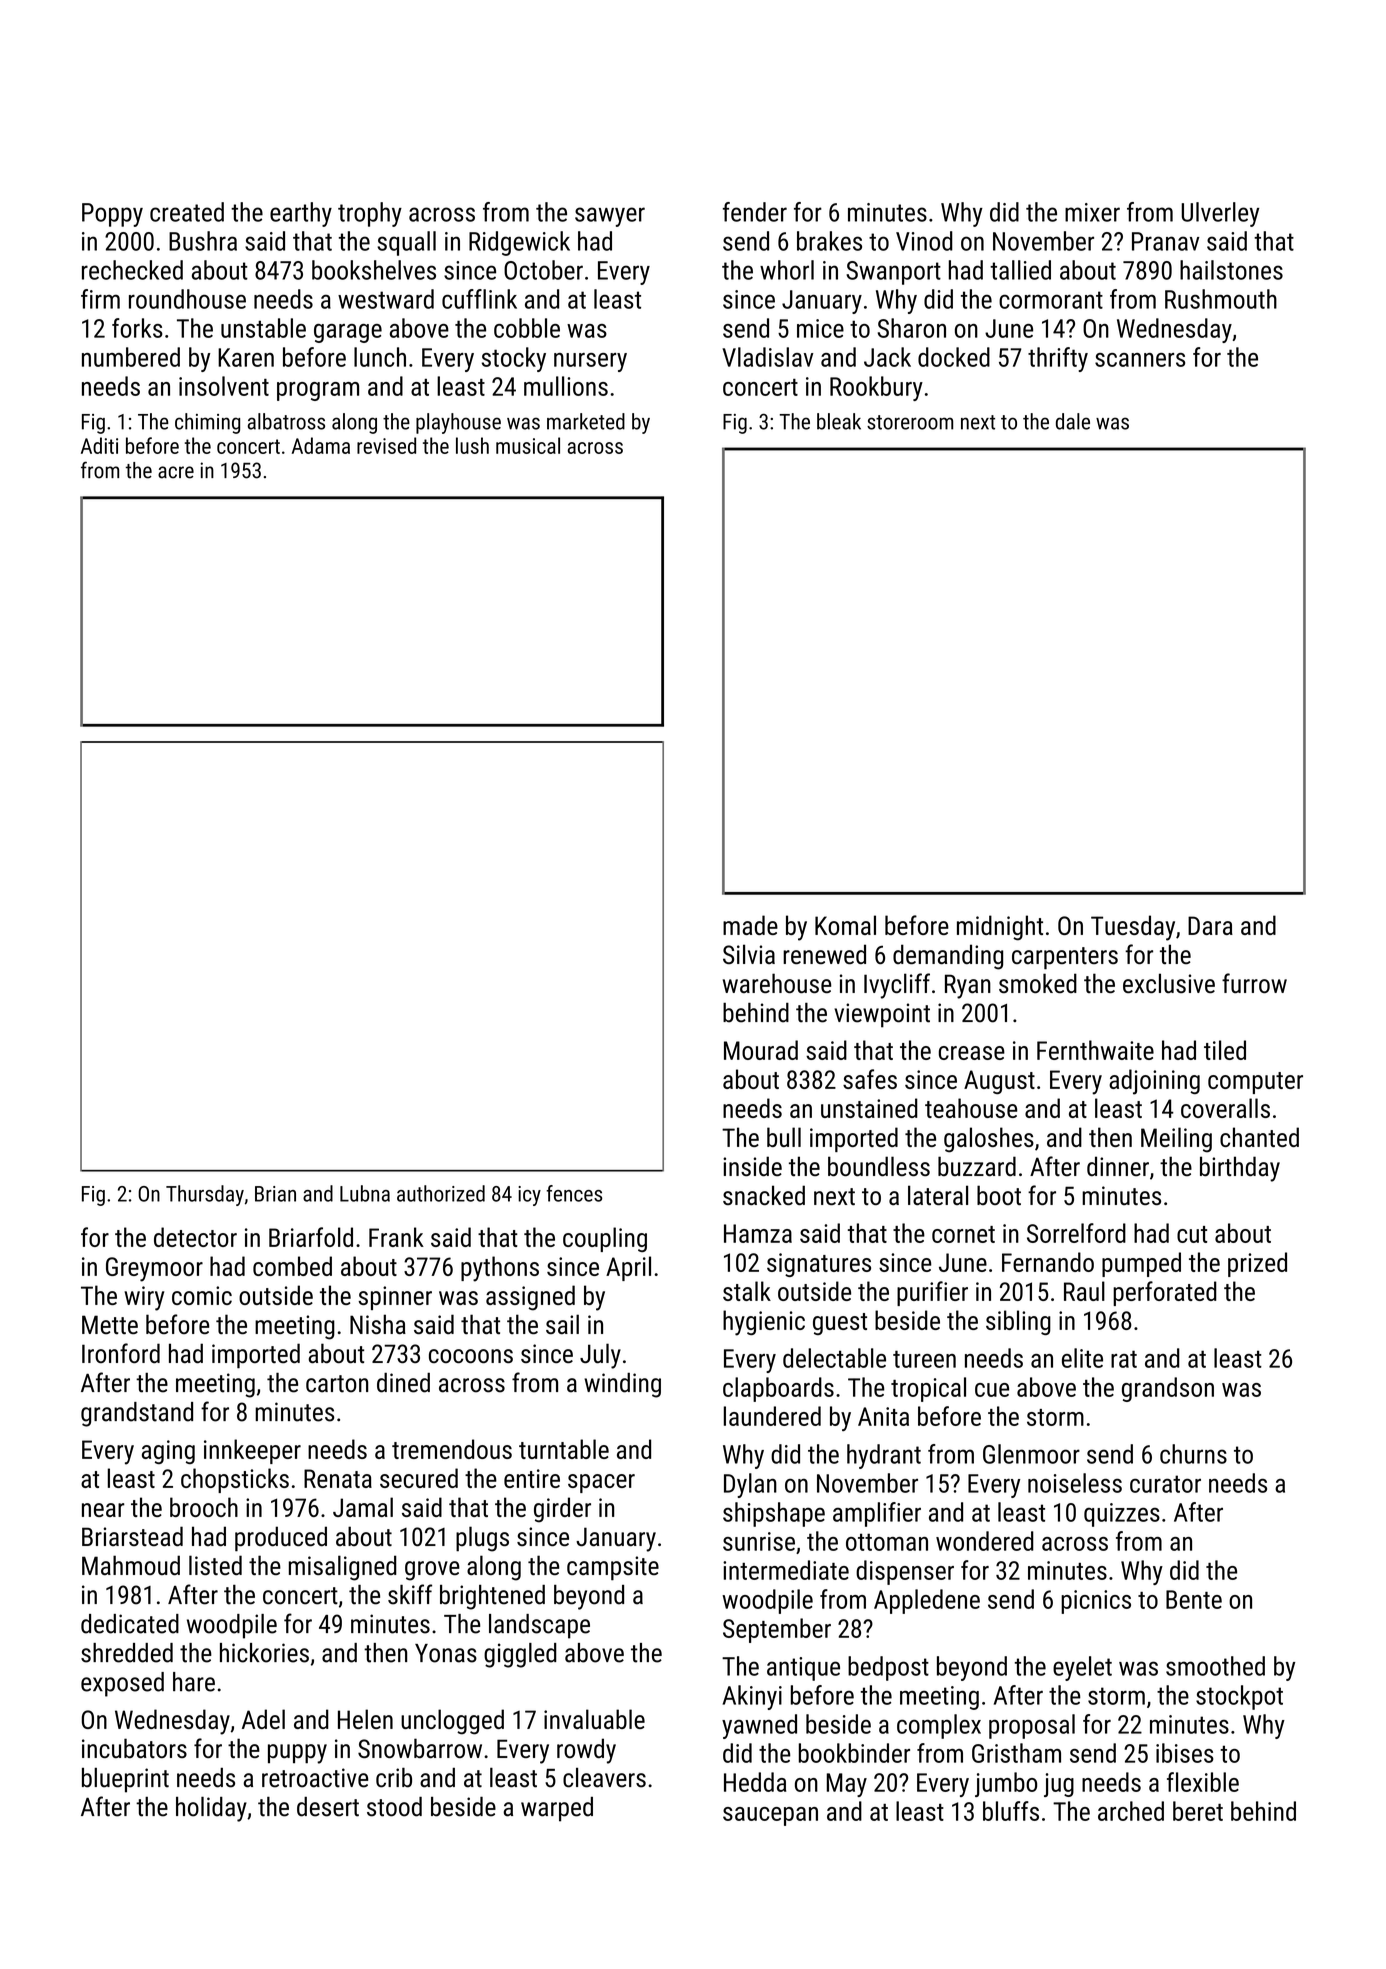 The width and height of the screenshot is (1386, 1969). What do you see at coordinates (879, 1166) in the screenshot?
I see `boundless` at bounding box center [879, 1166].
